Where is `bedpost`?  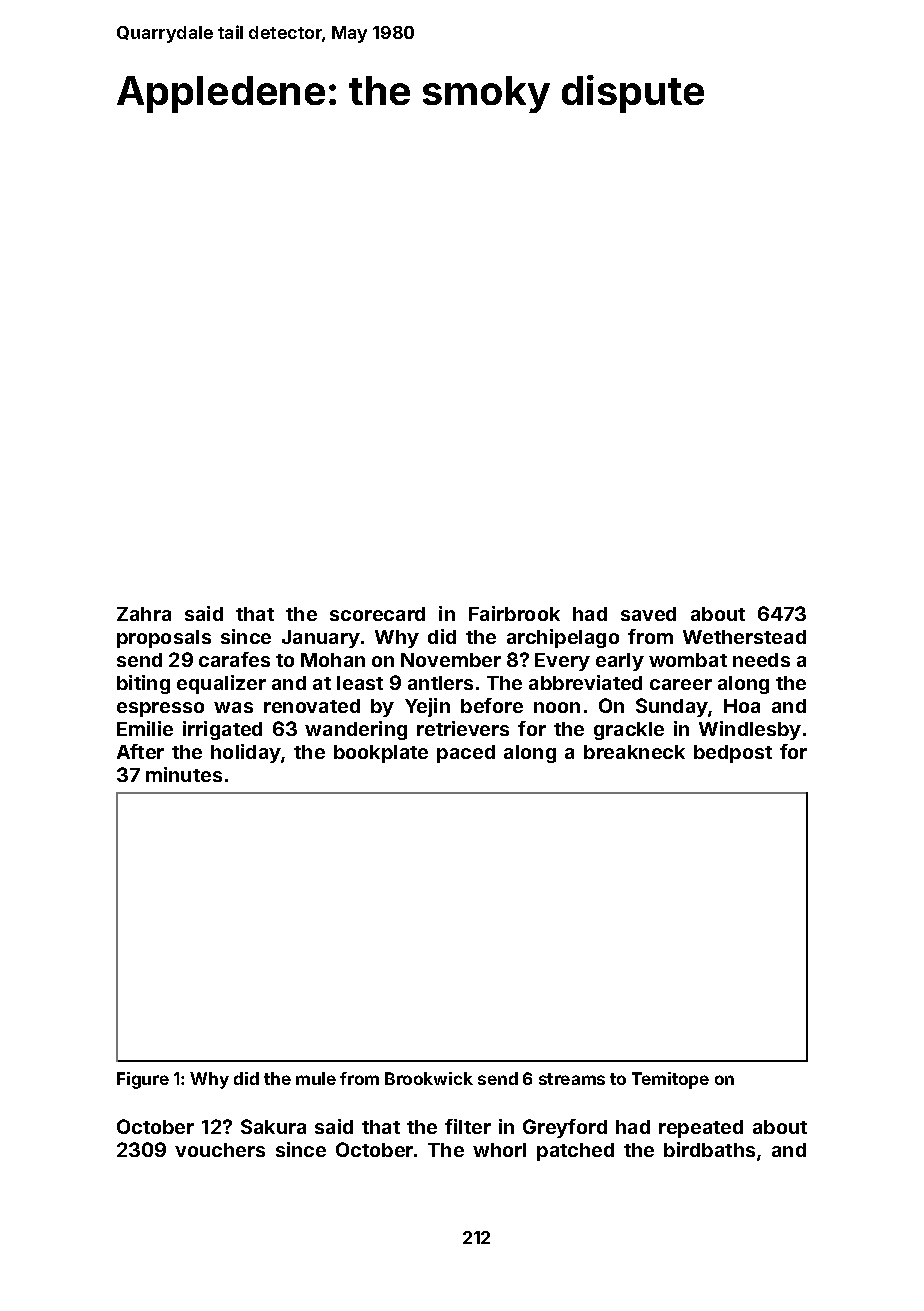
bedpost is located at coordinates (733, 754).
